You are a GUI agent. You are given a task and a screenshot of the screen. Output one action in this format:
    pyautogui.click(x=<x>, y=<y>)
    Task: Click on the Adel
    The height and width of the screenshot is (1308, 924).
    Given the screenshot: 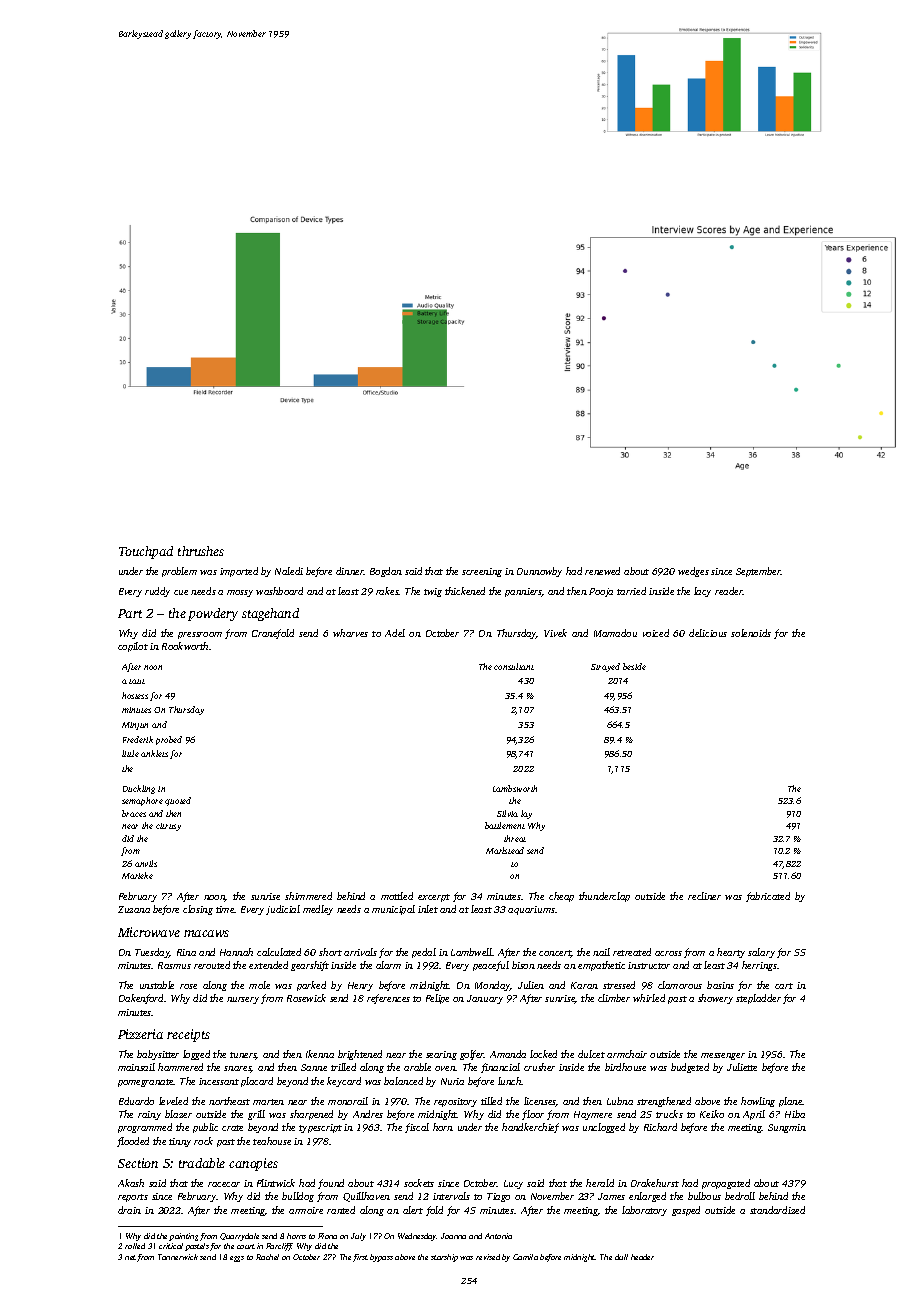 What is the action you would take?
    pyautogui.click(x=395, y=633)
